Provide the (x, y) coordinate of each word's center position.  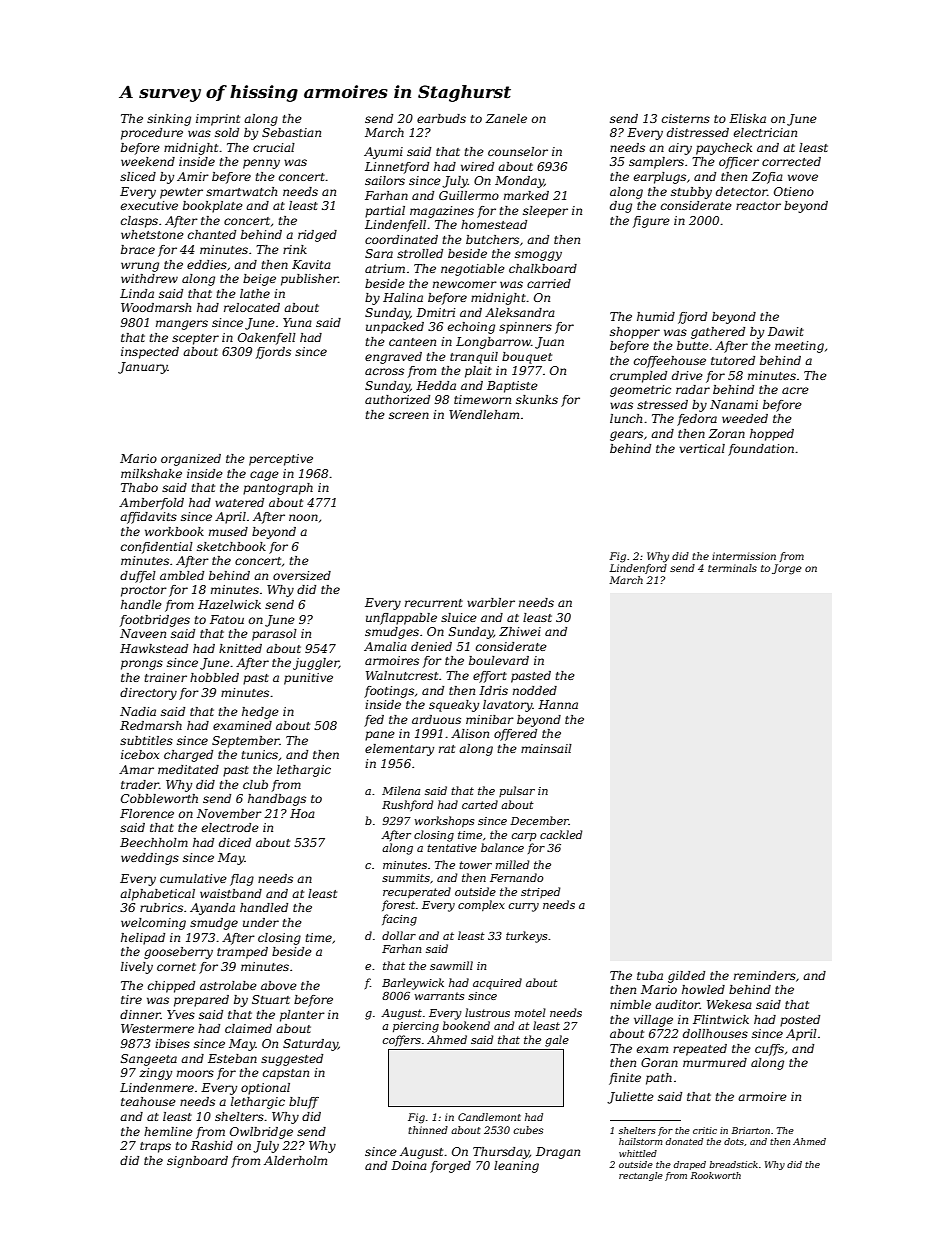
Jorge (787, 569)
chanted (212, 234)
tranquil (474, 358)
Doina (409, 1165)
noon (303, 517)
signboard (197, 1162)
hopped (772, 435)
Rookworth (716, 1175)
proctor (144, 591)
